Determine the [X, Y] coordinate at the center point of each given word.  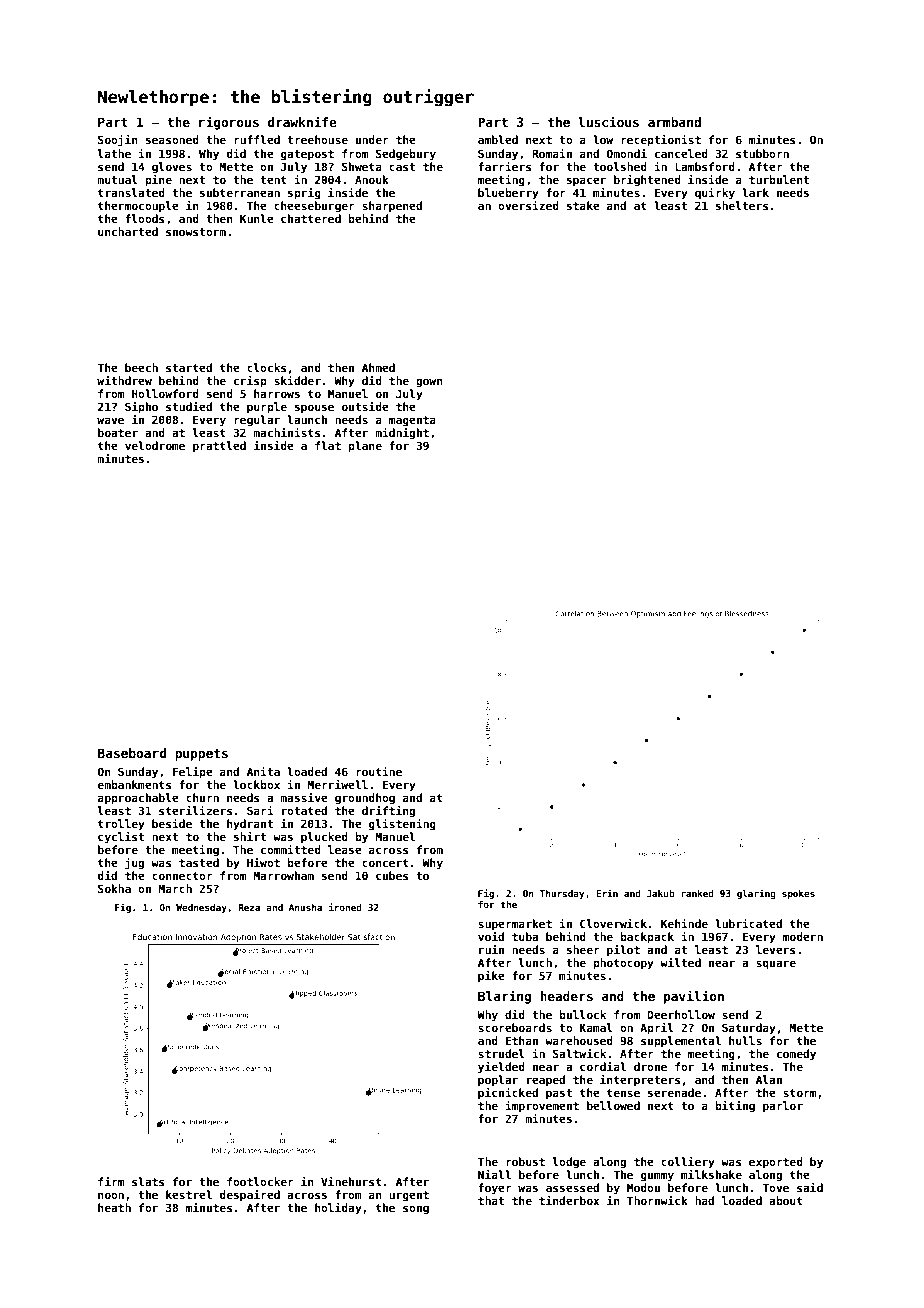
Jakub [661, 893]
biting [735, 1107]
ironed [345, 907]
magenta [412, 421]
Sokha [114, 888]
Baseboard [132, 753]
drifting [388, 812]
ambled [498, 139]
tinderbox [569, 1200]
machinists [287, 432]
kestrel [189, 1194]
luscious [608, 121]
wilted [680, 962]
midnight [402, 434]
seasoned [172, 139]
